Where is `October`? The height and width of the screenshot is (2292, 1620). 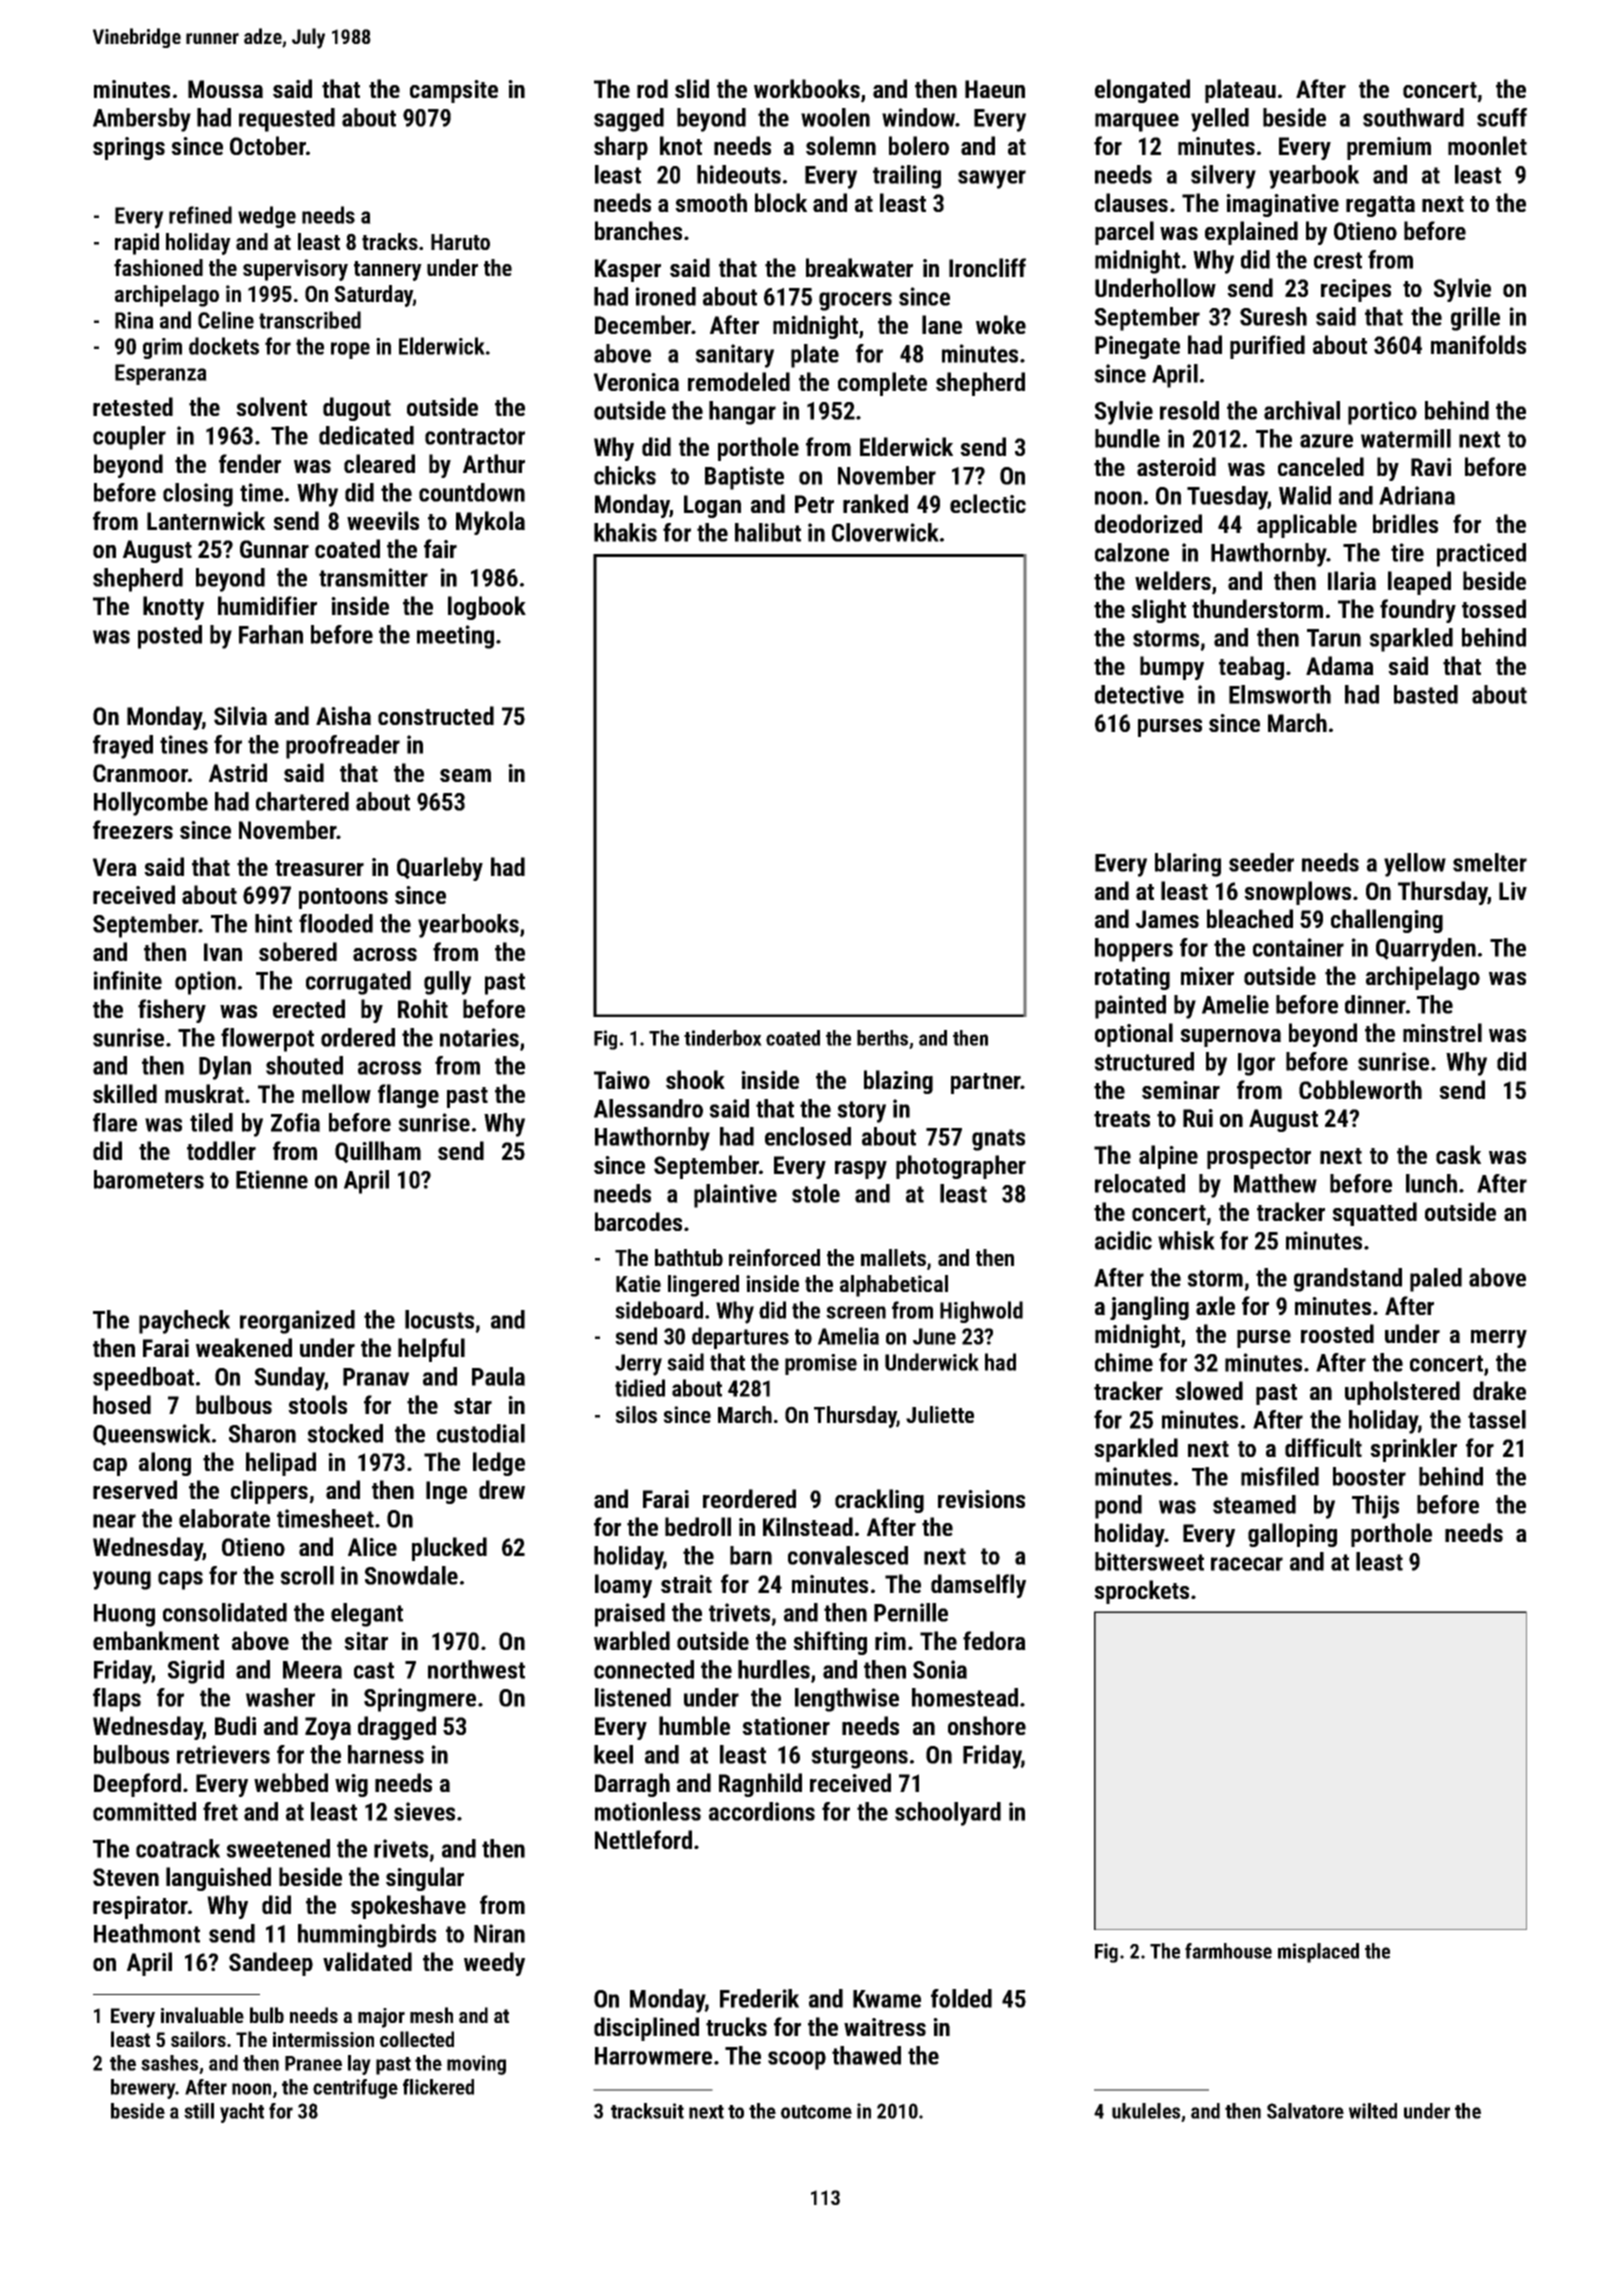 October is located at coordinates (268, 145).
